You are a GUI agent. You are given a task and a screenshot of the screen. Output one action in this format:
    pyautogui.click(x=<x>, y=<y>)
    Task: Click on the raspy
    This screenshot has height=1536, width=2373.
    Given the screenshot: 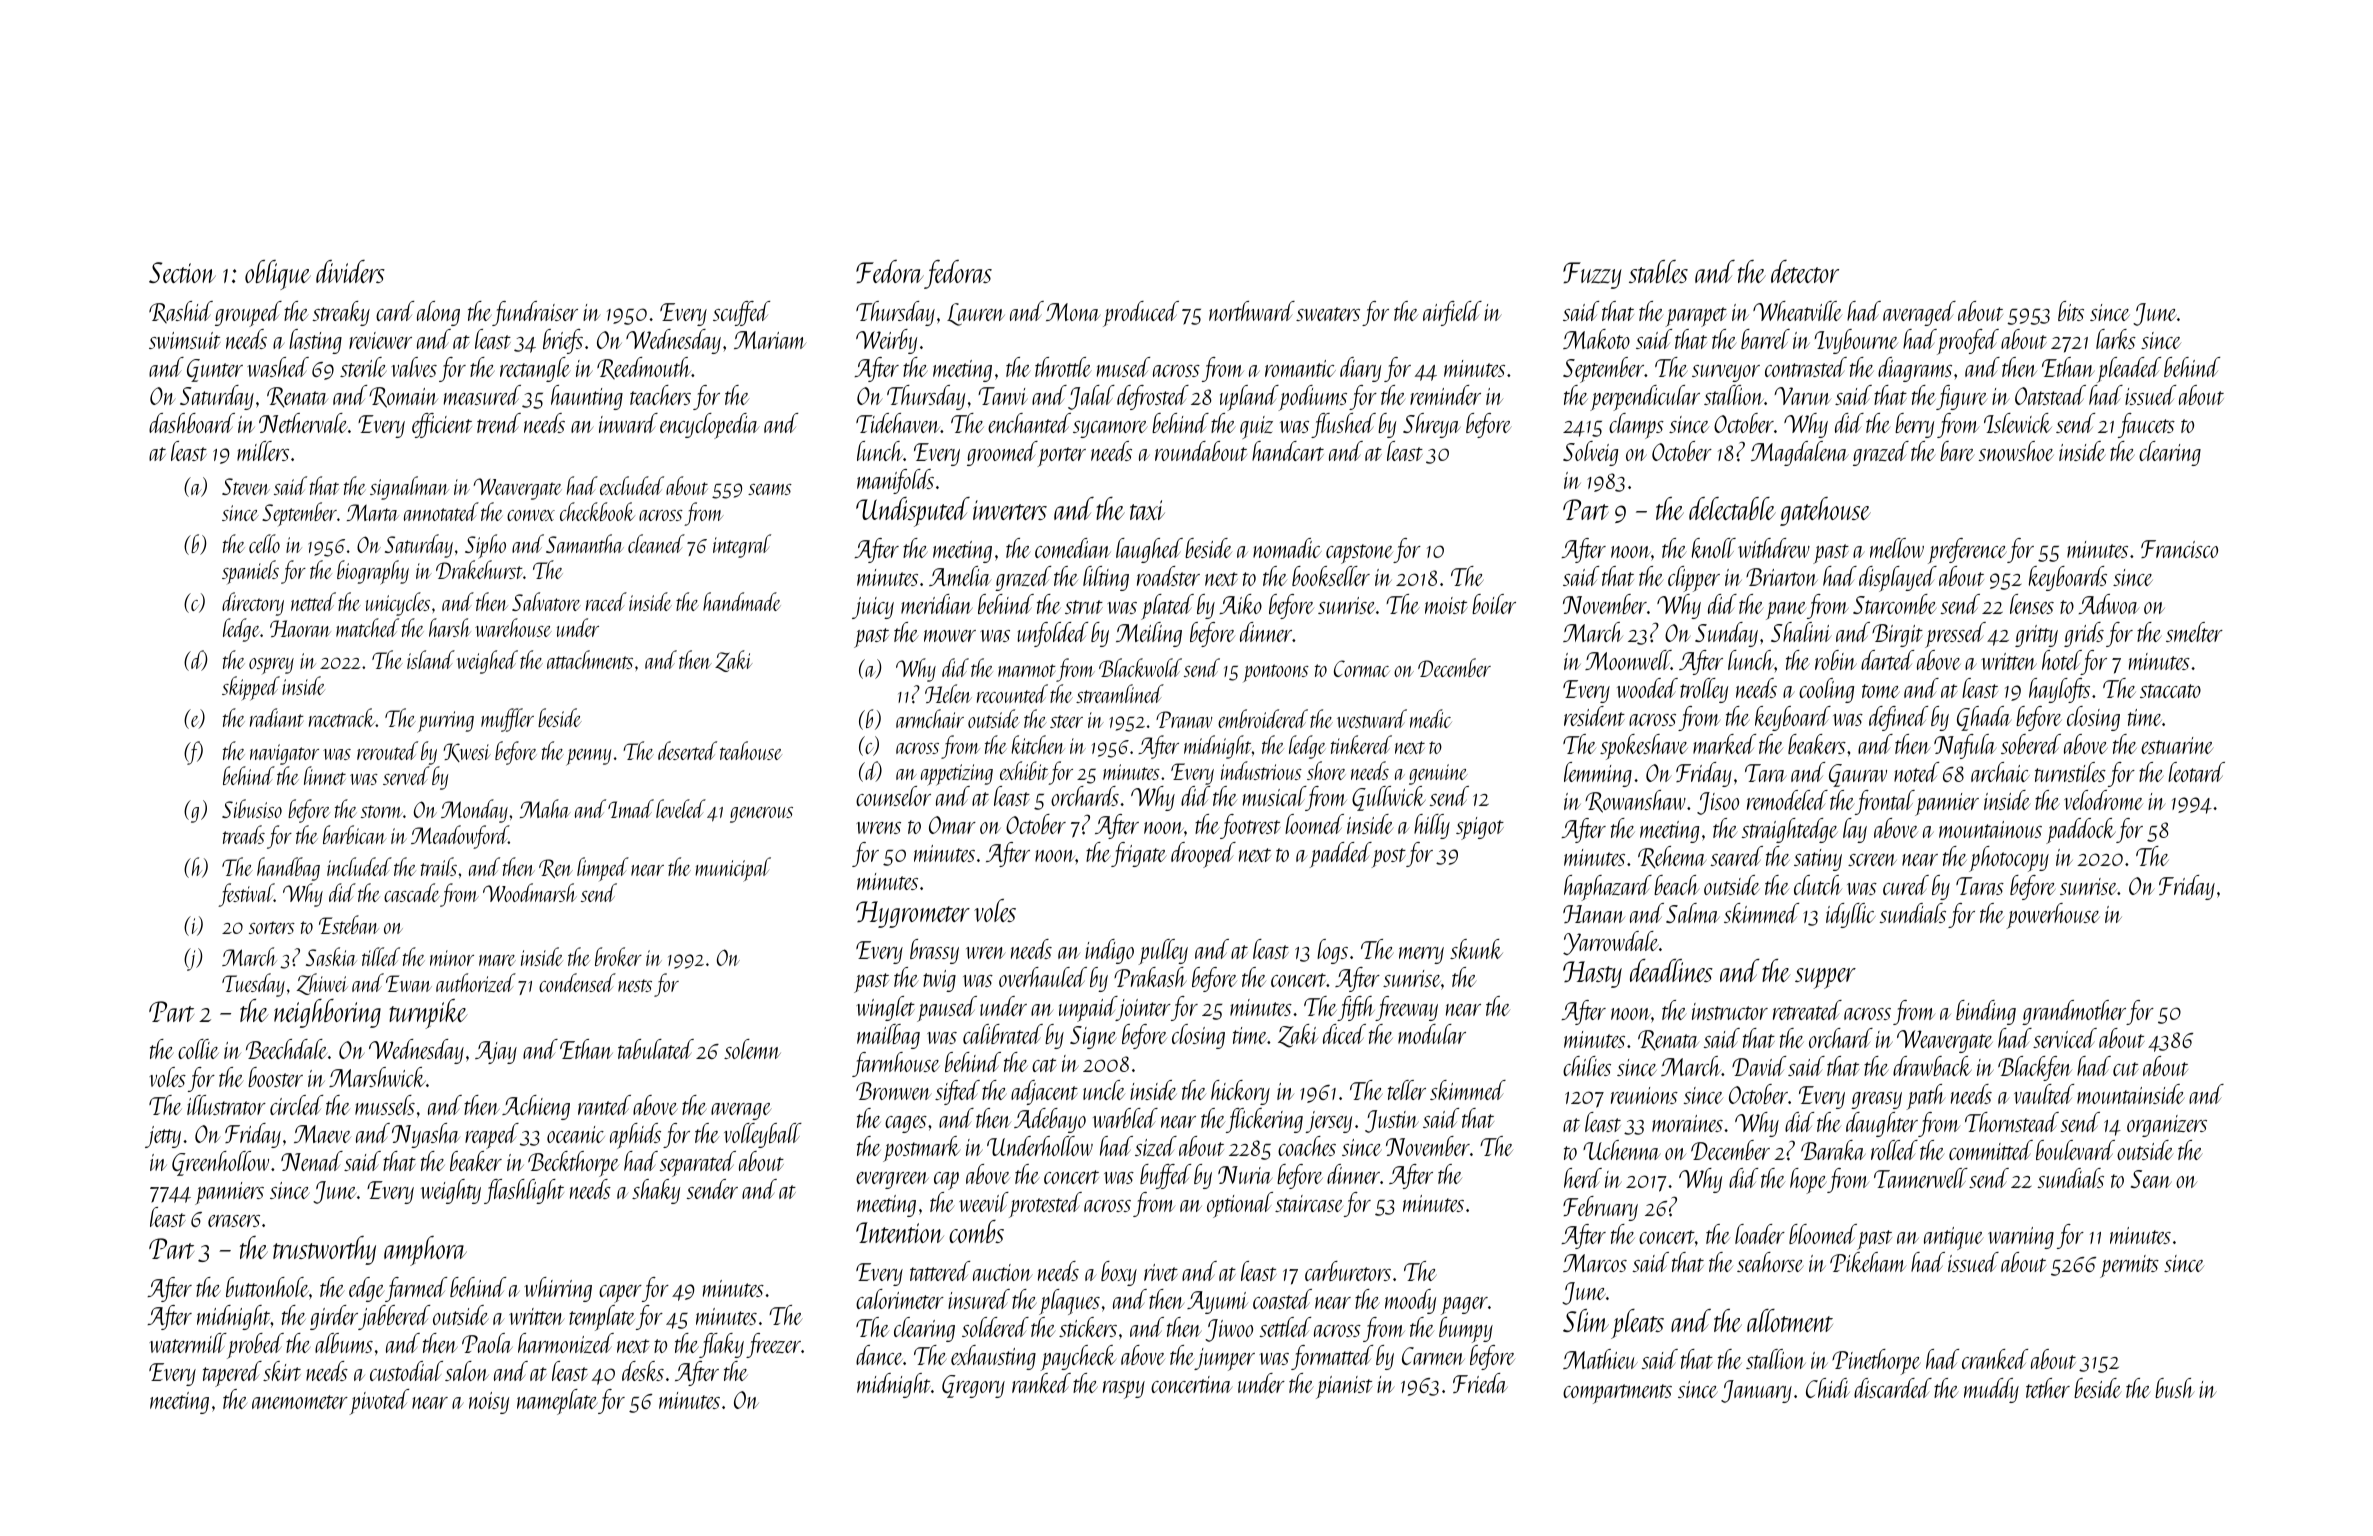 What is the action you would take?
    pyautogui.click(x=1124, y=1390)
